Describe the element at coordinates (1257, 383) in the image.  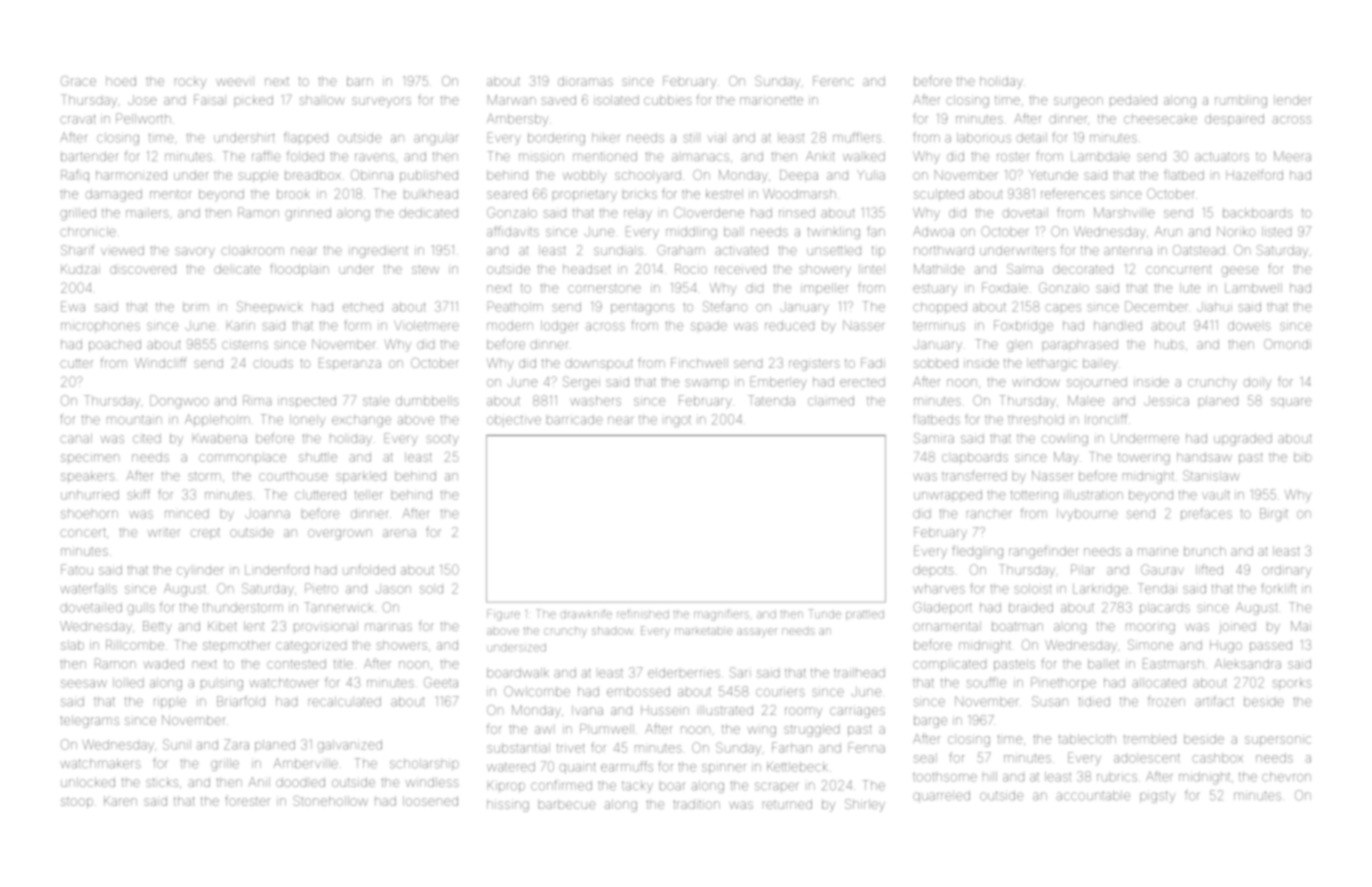
I see `doily` at that location.
